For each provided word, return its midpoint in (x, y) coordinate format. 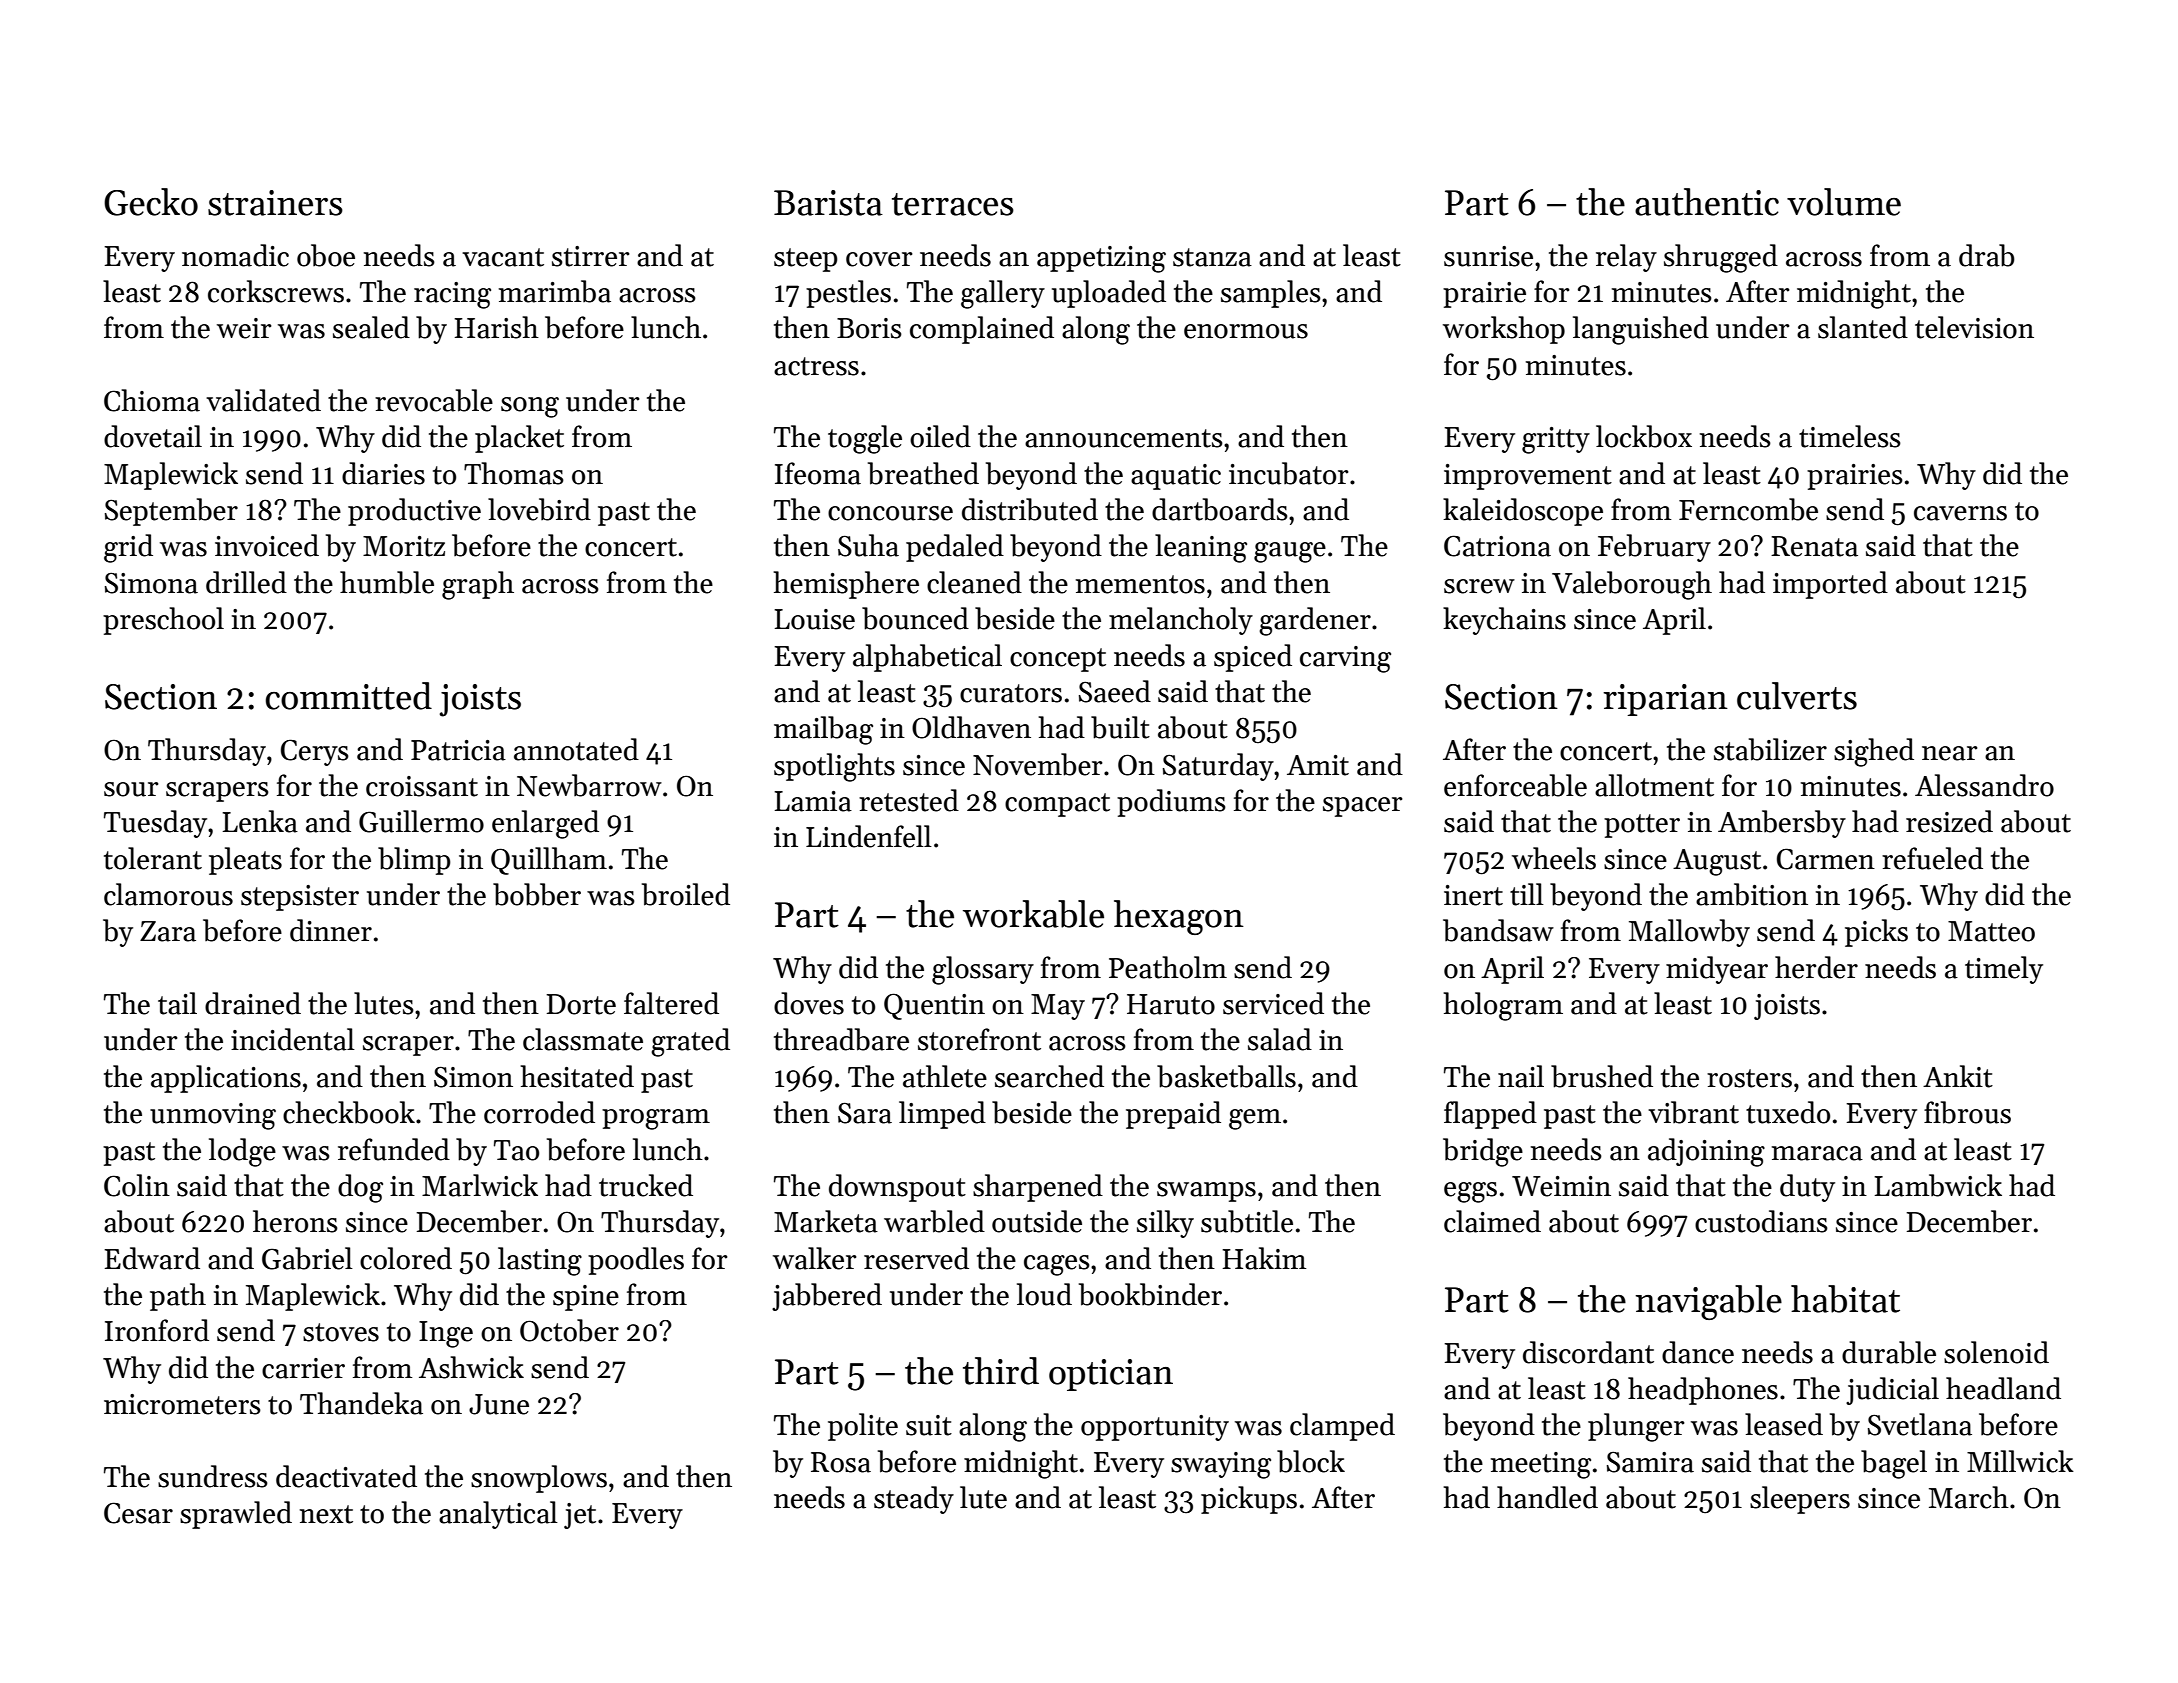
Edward (152, 1258)
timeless (1850, 436)
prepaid (1173, 1115)
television (1974, 327)
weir (244, 328)
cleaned (974, 582)
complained (982, 330)
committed (349, 696)
